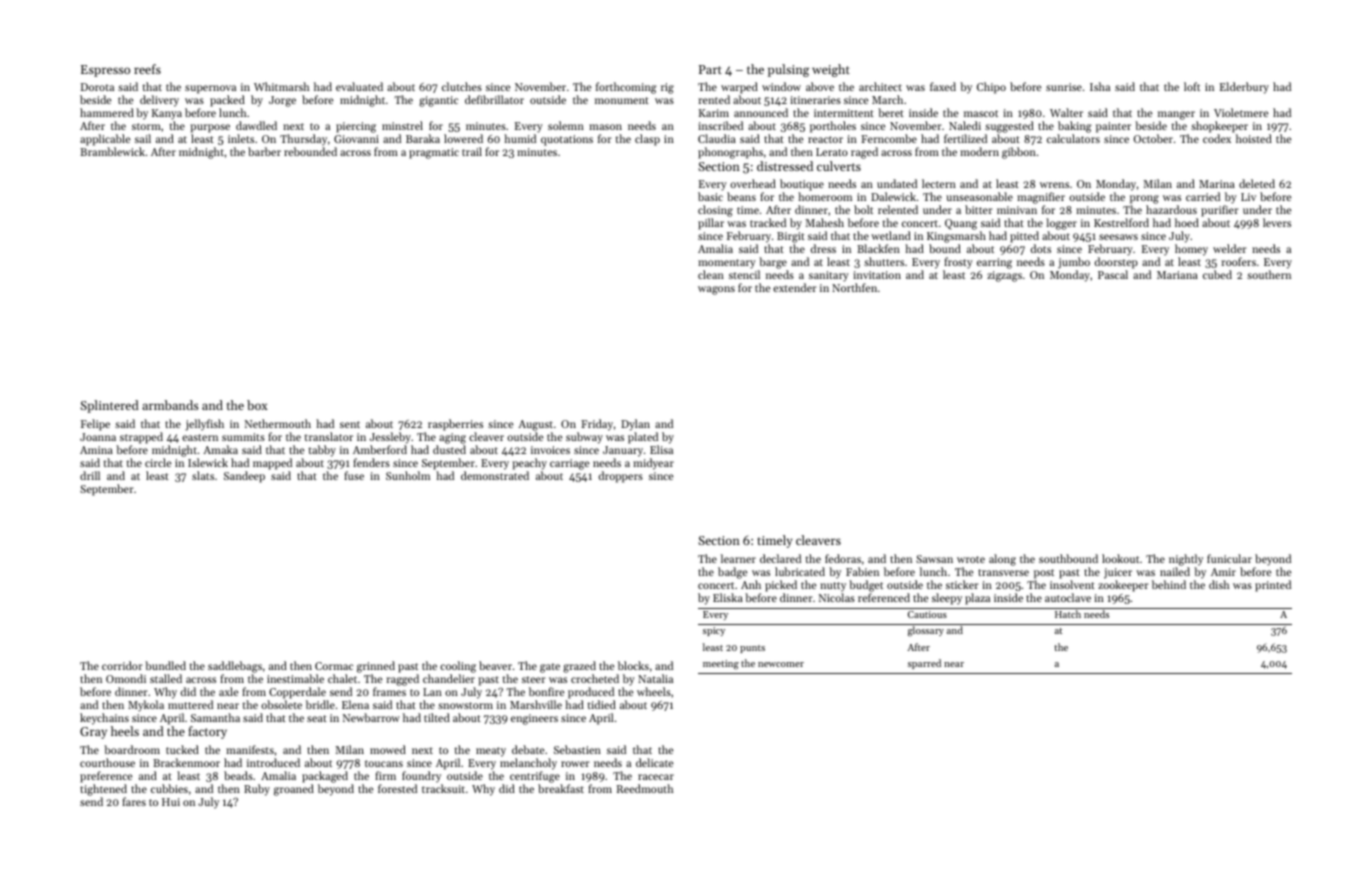 The image size is (1372, 887). Describe the element at coordinates (105, 140) in the screenshot. I see `applicable` at that location.
